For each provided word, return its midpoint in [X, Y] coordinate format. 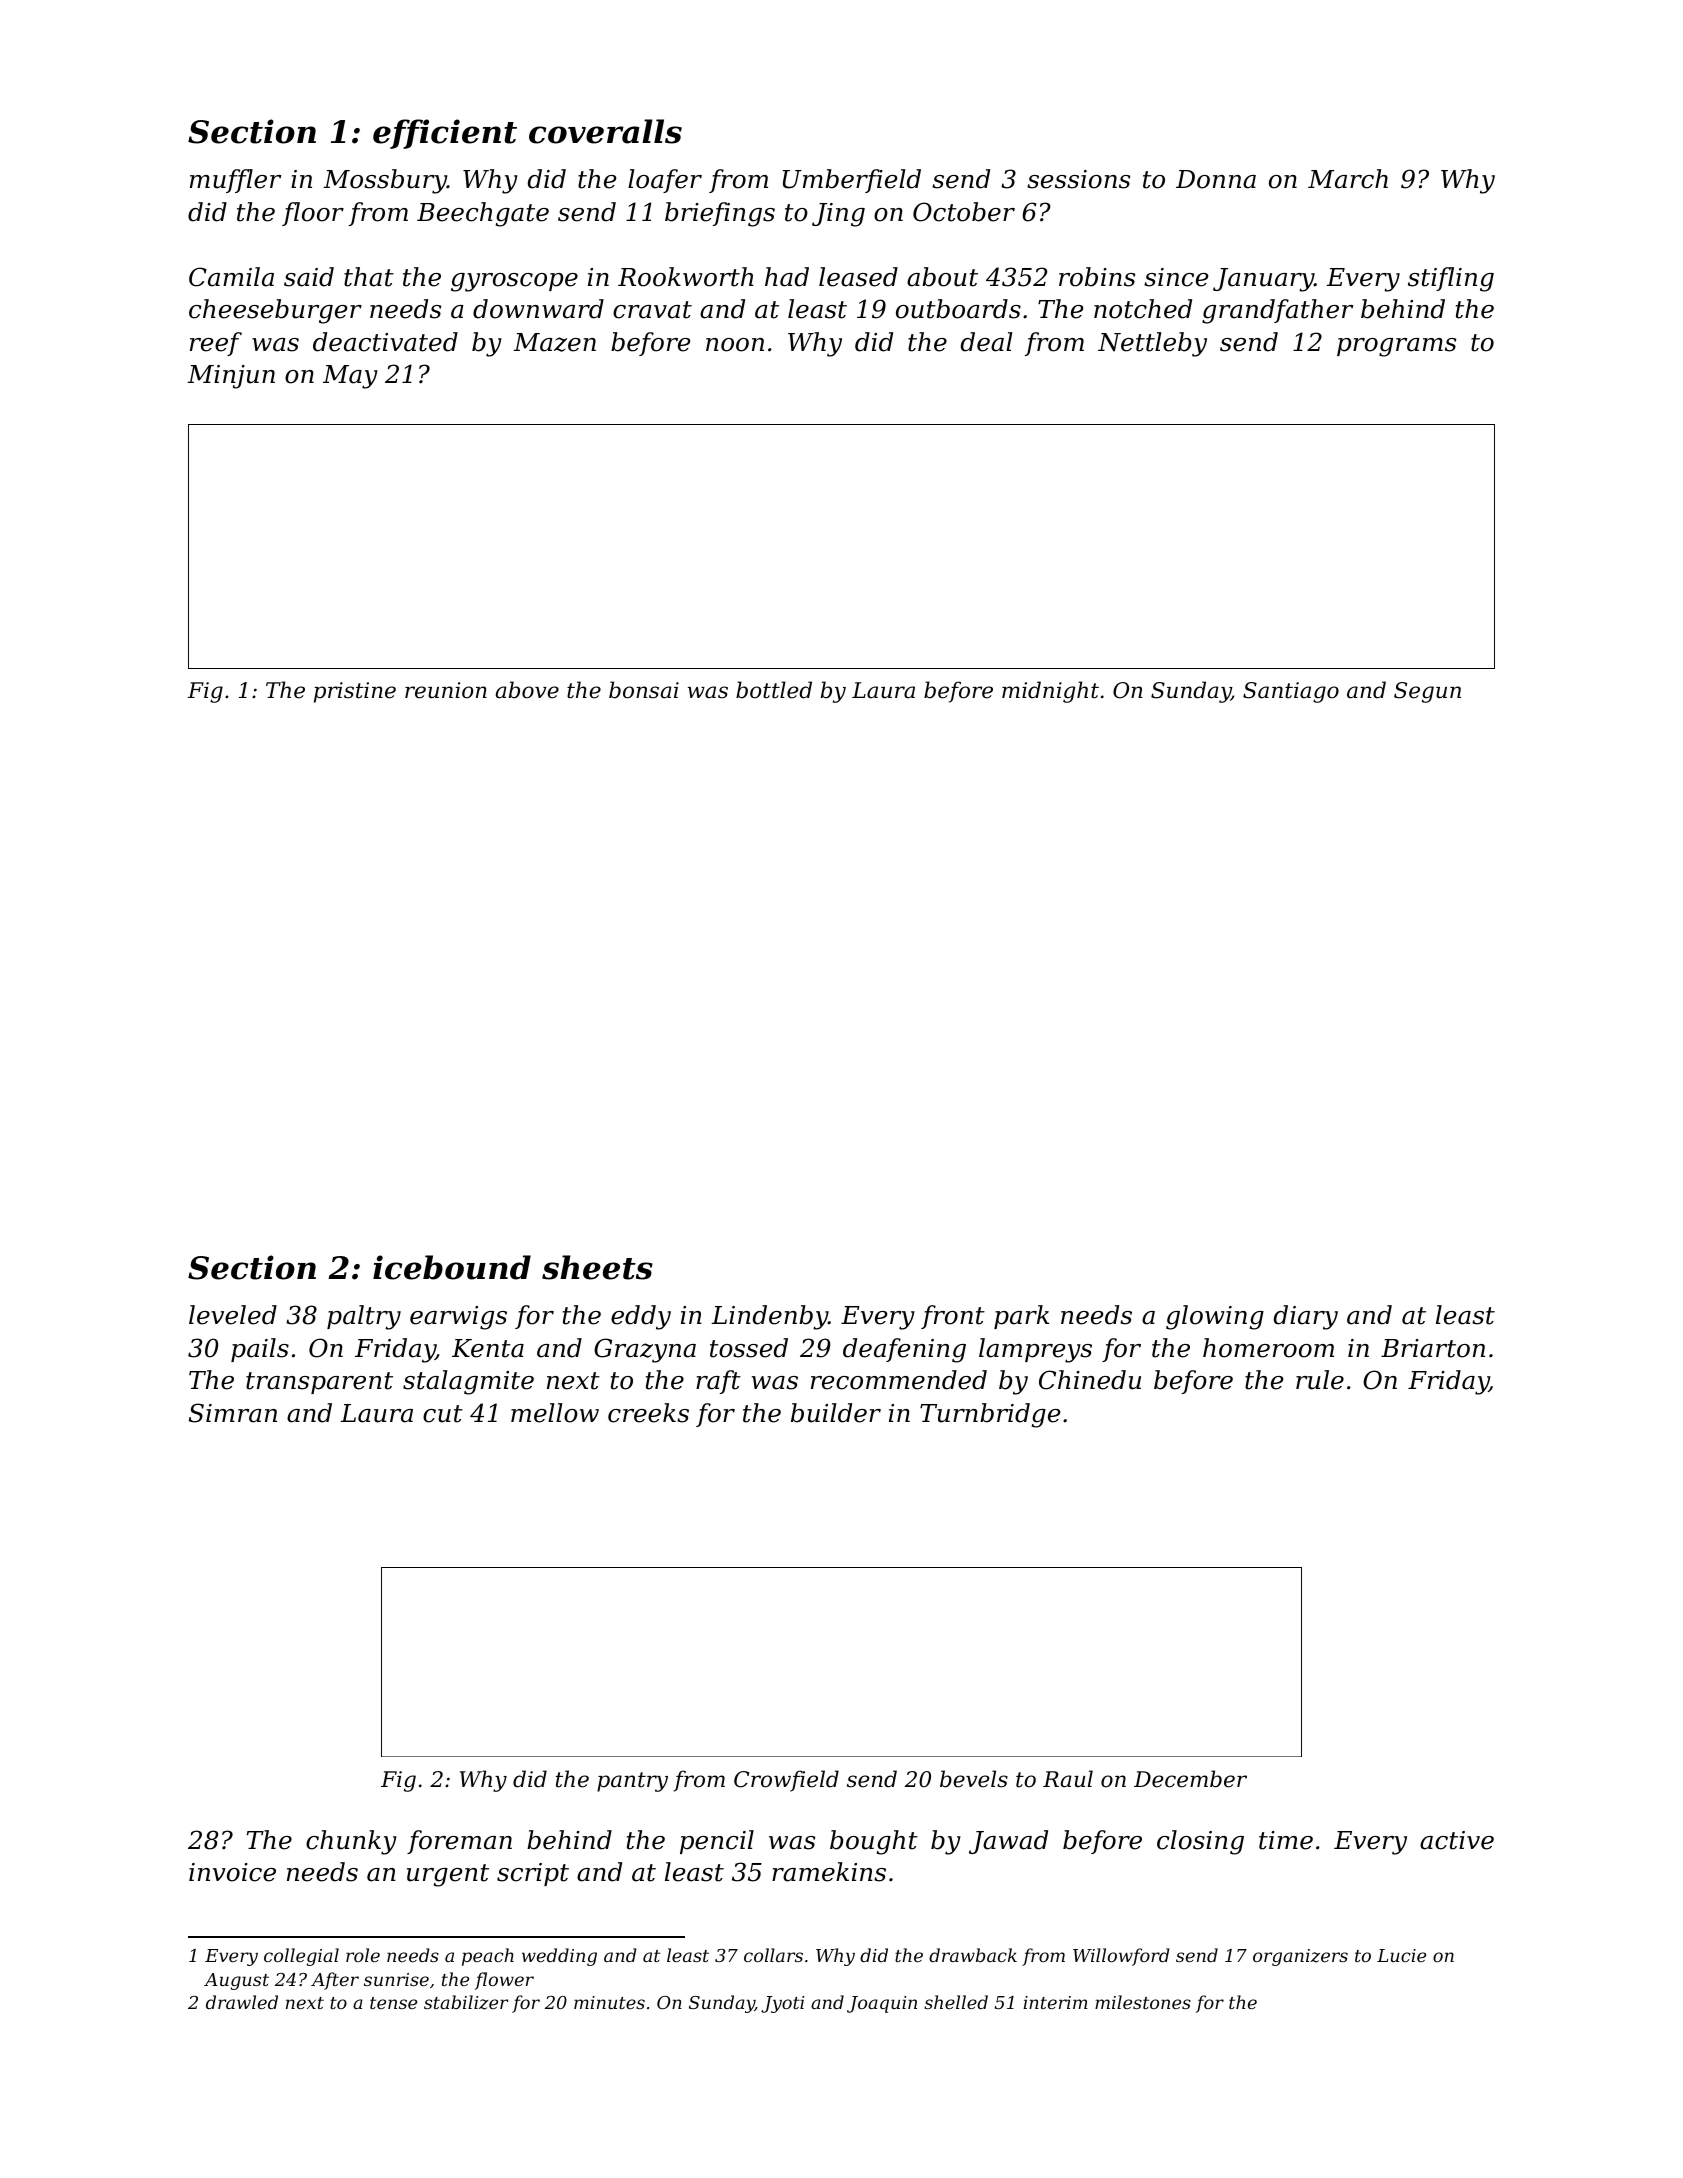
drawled [242, 2002]
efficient [445, 134]
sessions [1078, 179]
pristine [355, 692]
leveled [233, 1315]
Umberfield [852, 181]
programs [1396, 347]
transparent [319, 1383]
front [953, 1317]
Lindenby [769, 1317]
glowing [1215, 1317]
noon [735, 345]
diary [1306, 1317]
